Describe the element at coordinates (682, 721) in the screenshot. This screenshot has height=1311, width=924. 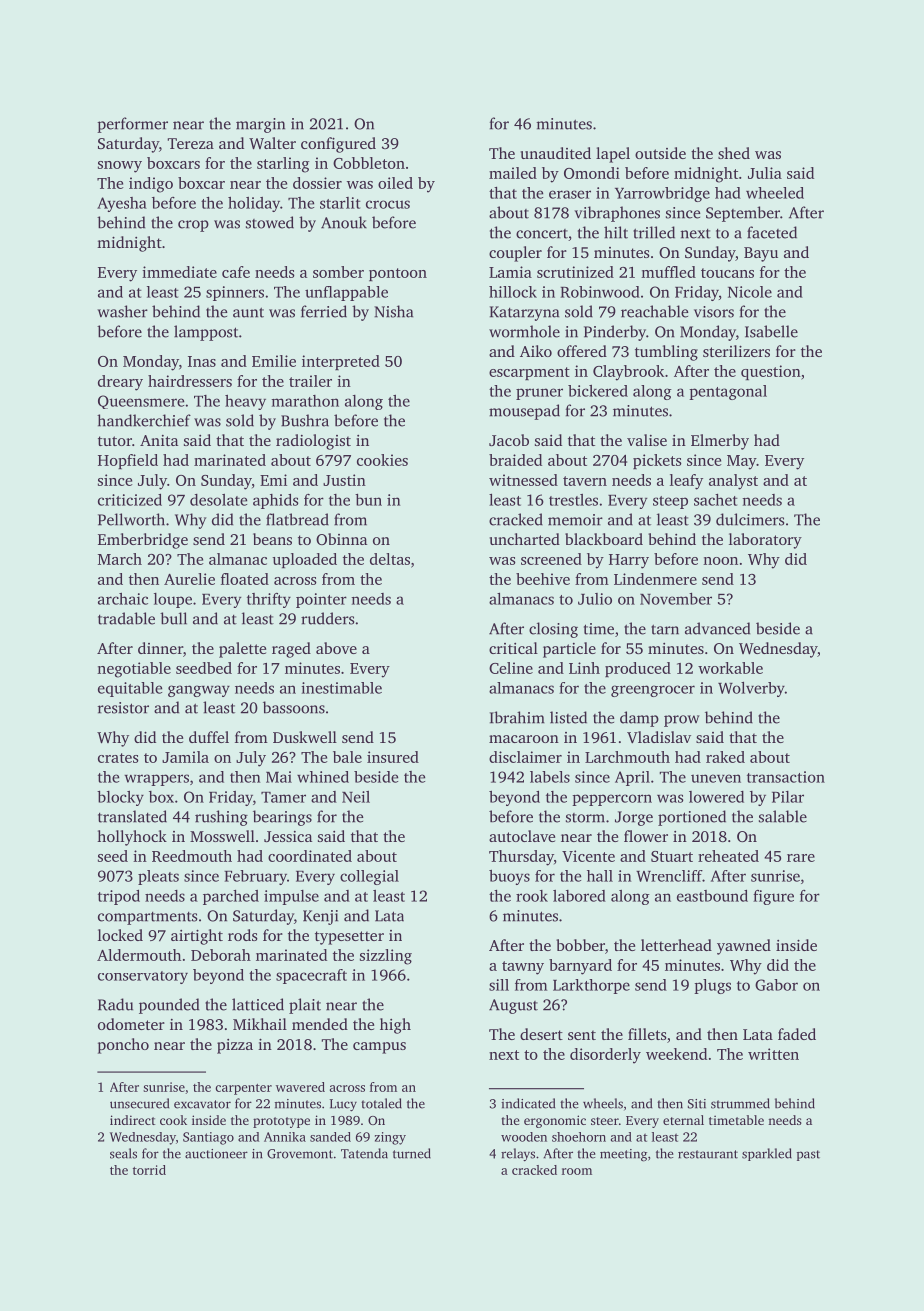
I see `prow` at that location.
